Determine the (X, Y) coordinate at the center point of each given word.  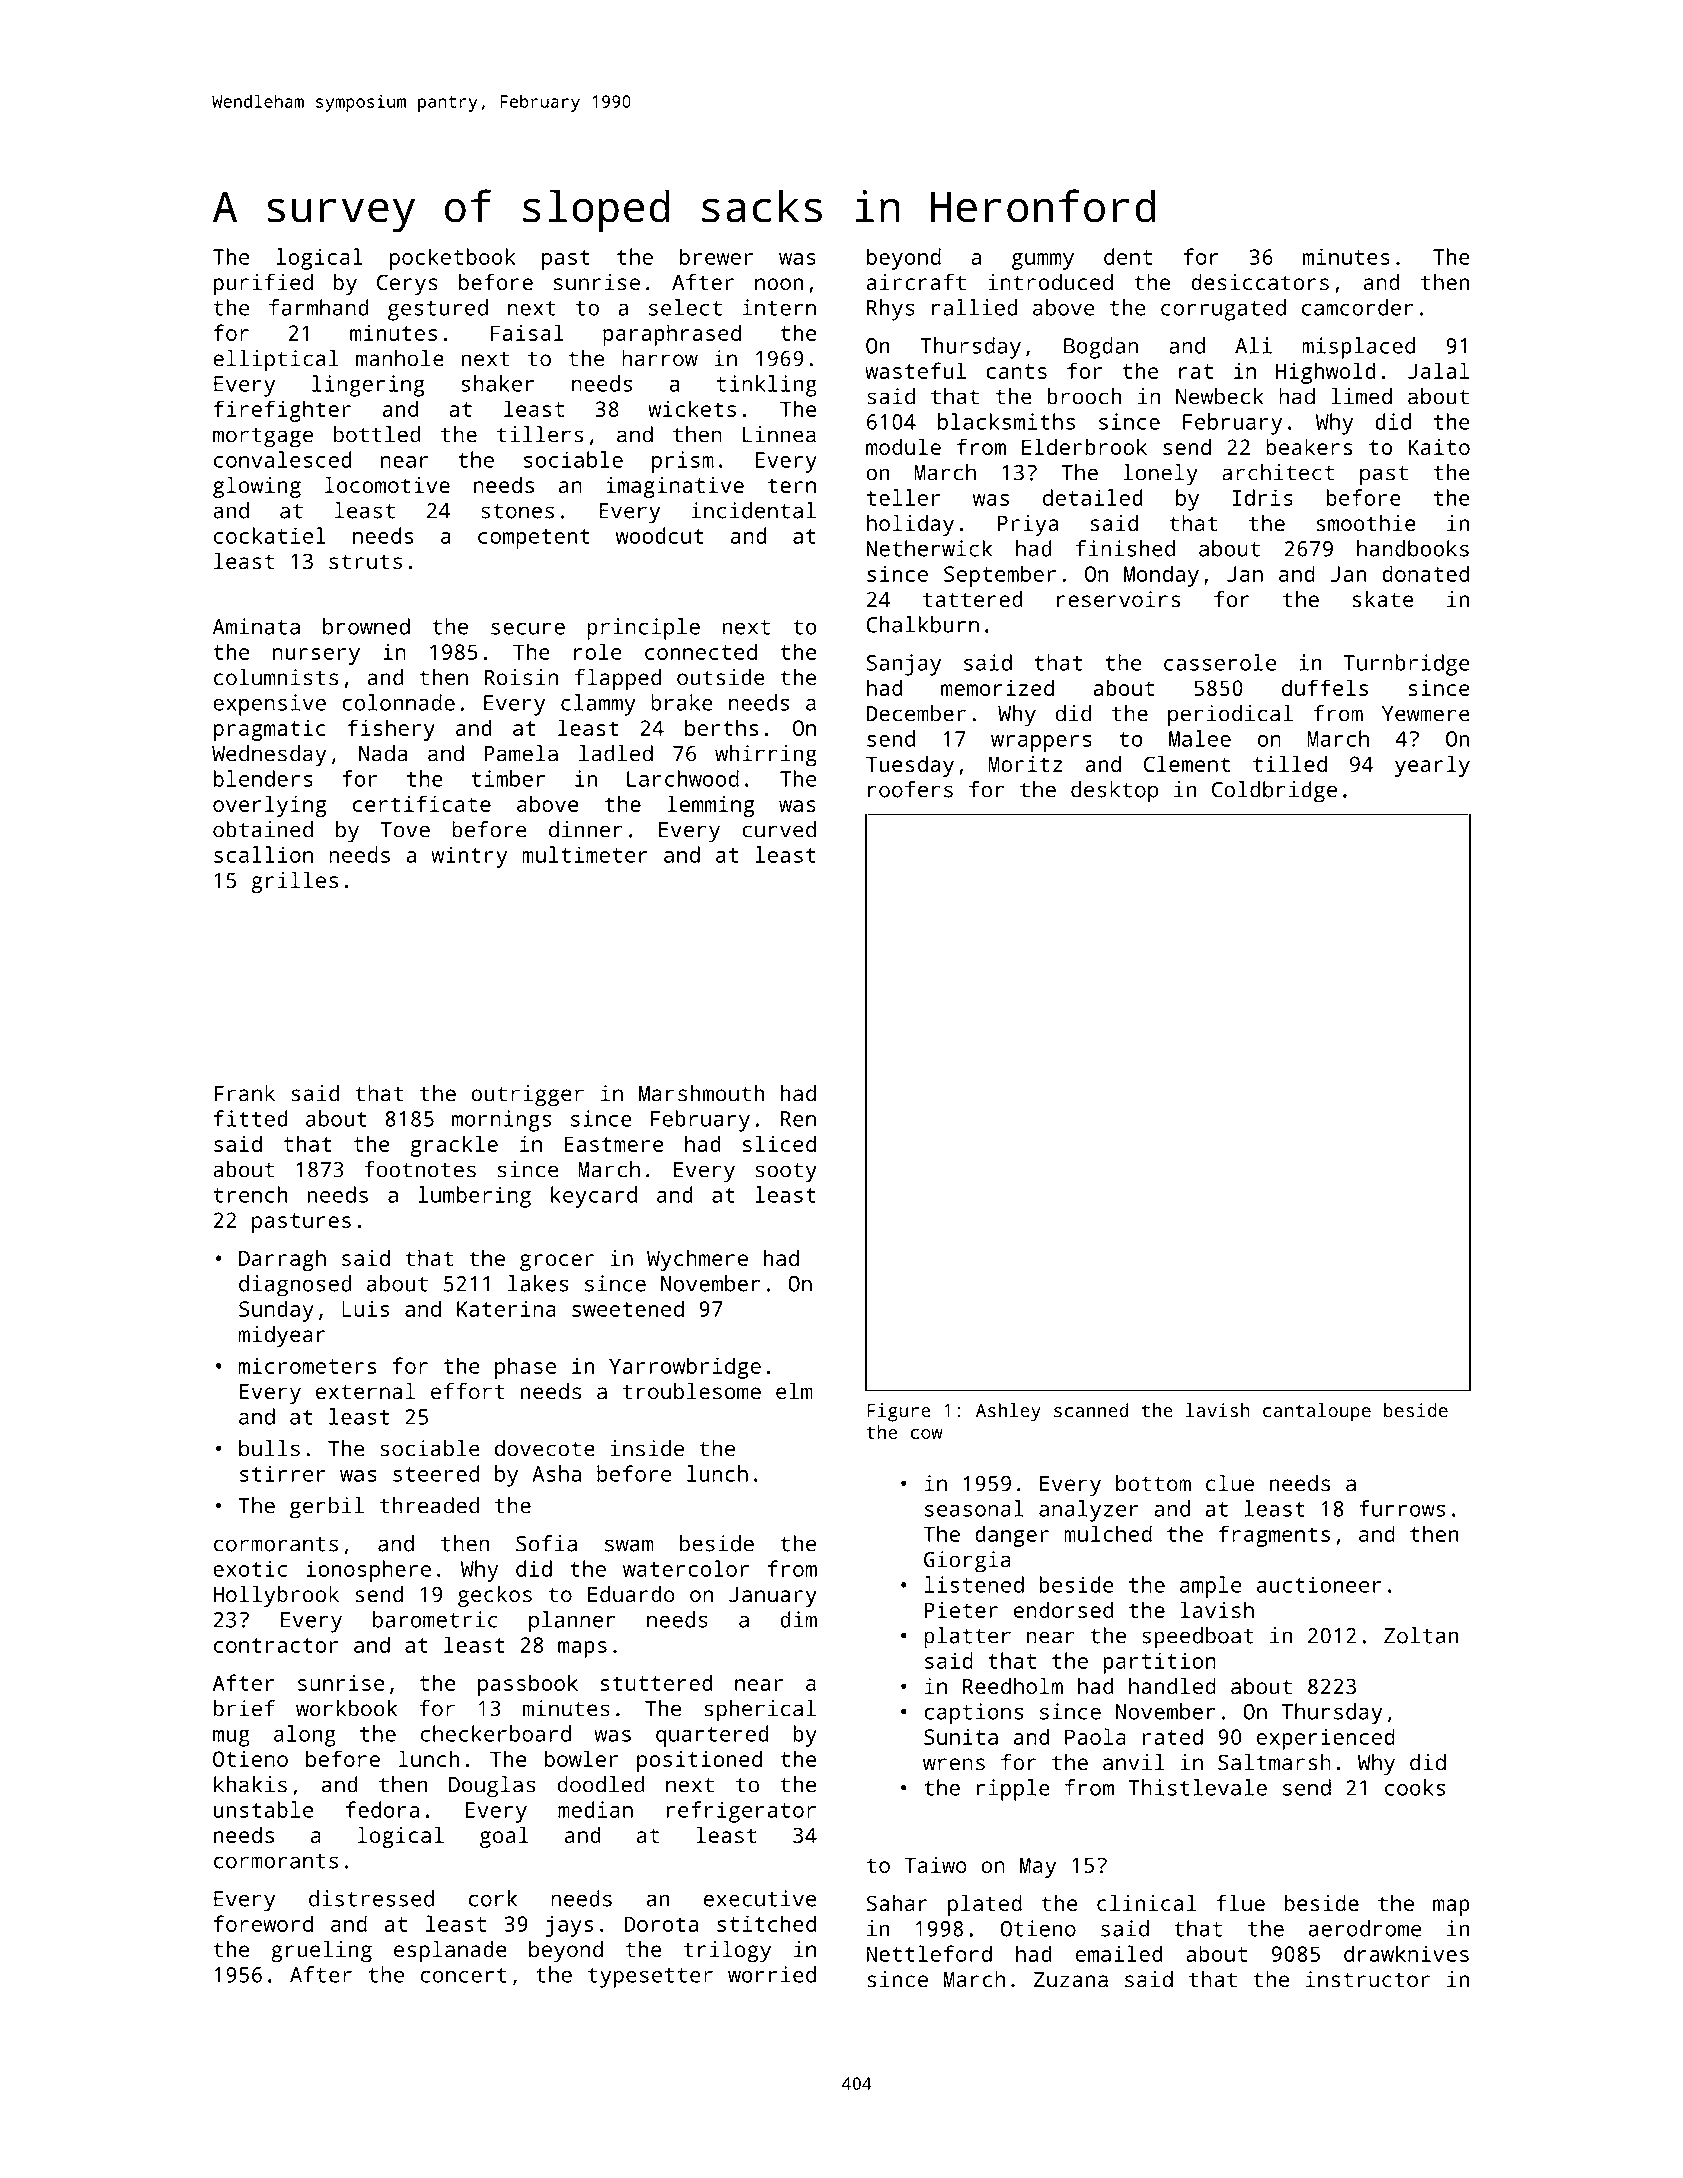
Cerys (407, 284)
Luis (365, 1308)
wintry (469, 857)
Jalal (1438, 370)
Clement (1187, 763)
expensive (269, 705)
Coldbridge (1274, 792)
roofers (910, 789)
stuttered (656, 1682)
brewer (716, 256)
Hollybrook (276, 1596)
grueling (321, 1951)
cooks (1415, 1787)
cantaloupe (1317, 1412)
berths (721, 727)
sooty (786, 1172)
